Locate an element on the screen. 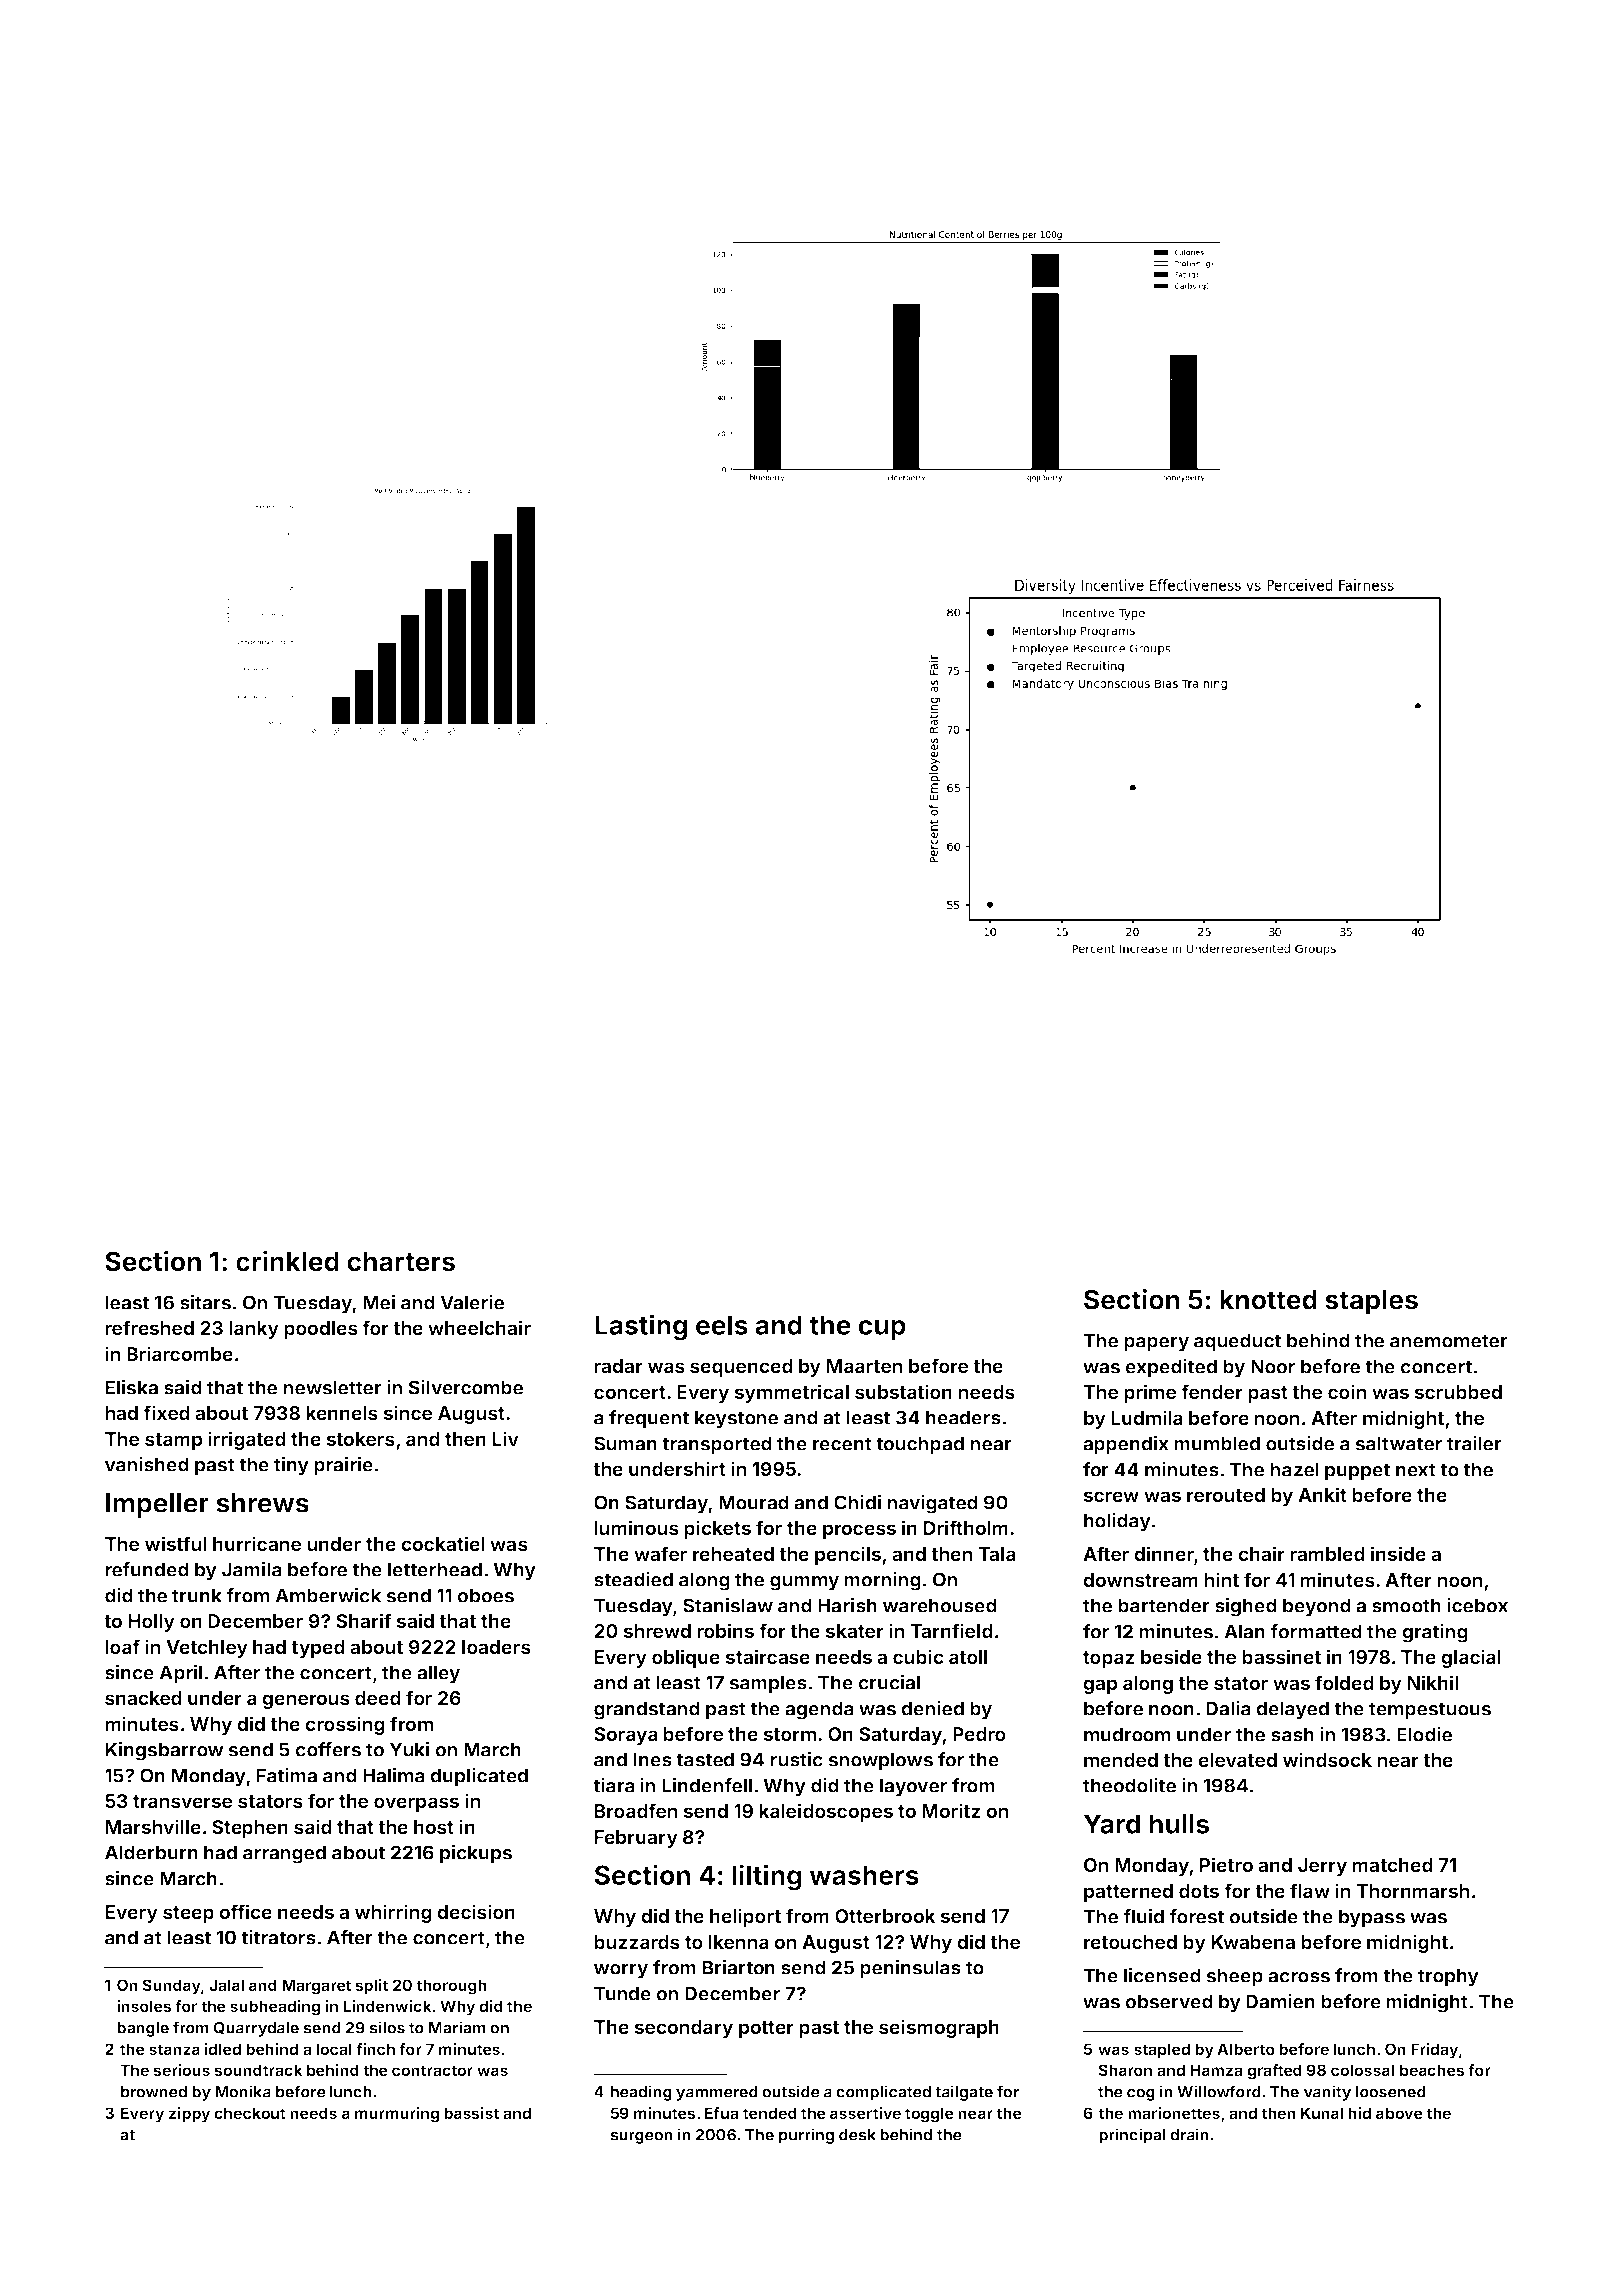 Image resolution: width=1620 pixels, height=2292 pixels. Valerie is located at coordinates (472, 1302).
